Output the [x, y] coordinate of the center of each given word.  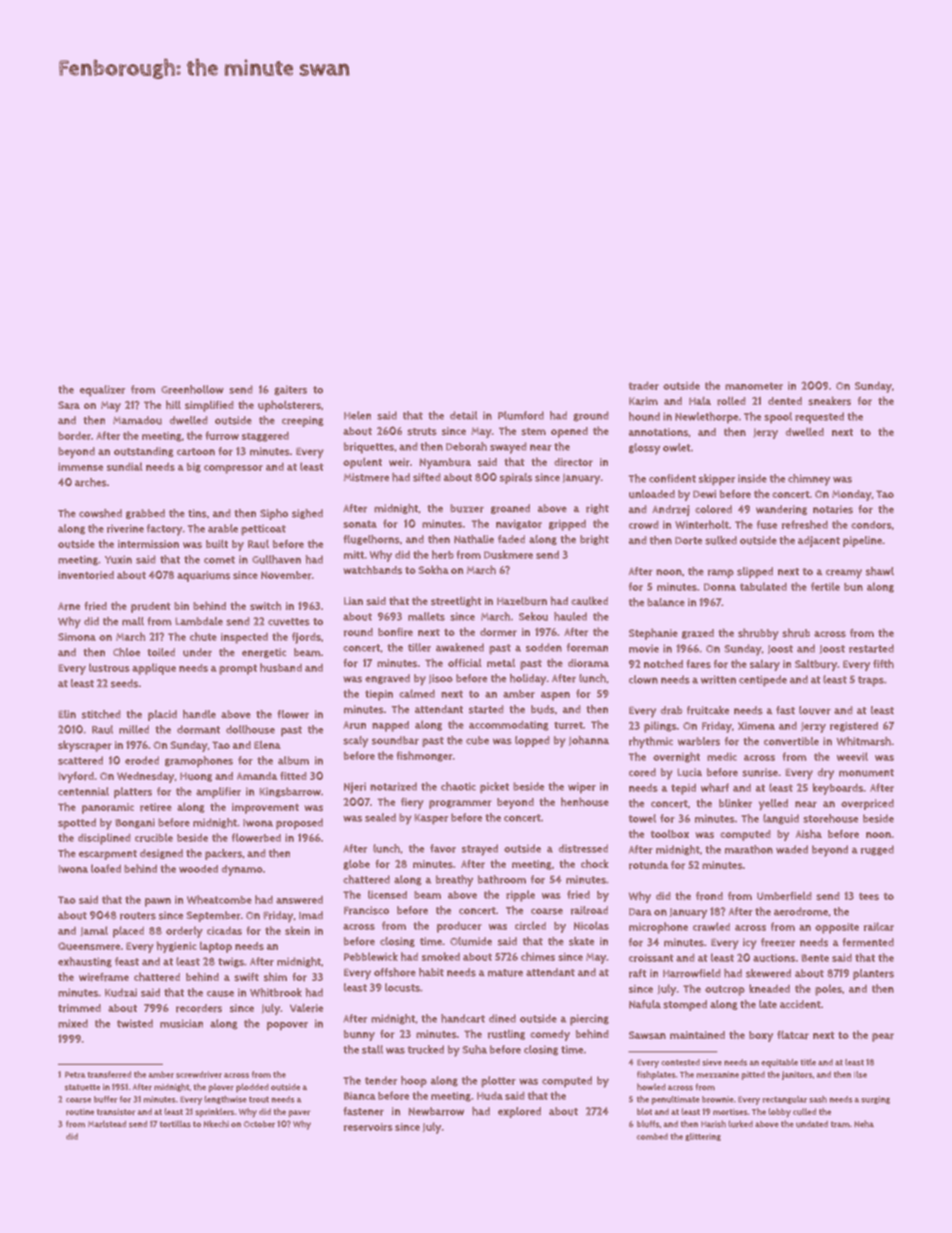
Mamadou [137, 420]
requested [819, 418]
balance [666, 602]
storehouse [830, 818]
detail [463, 415]
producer [459, 927]
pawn [158, 902]
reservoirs [368, 1127]
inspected [244, 638]
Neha [864, 1123]
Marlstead [107, 1124]
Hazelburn [522, 601]
